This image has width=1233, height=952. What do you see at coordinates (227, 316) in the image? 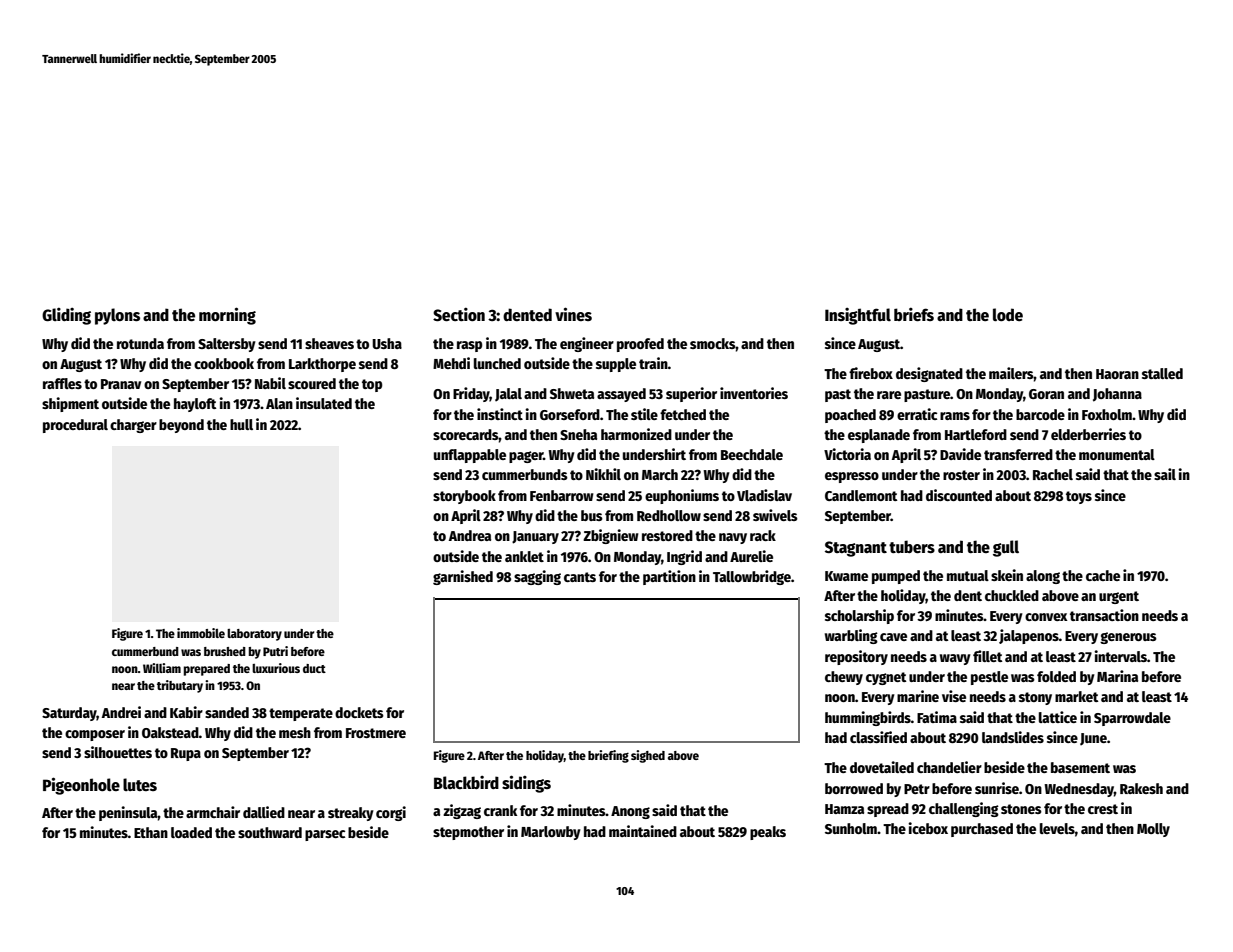
I see `morning` at bounding box center [227, 316].
